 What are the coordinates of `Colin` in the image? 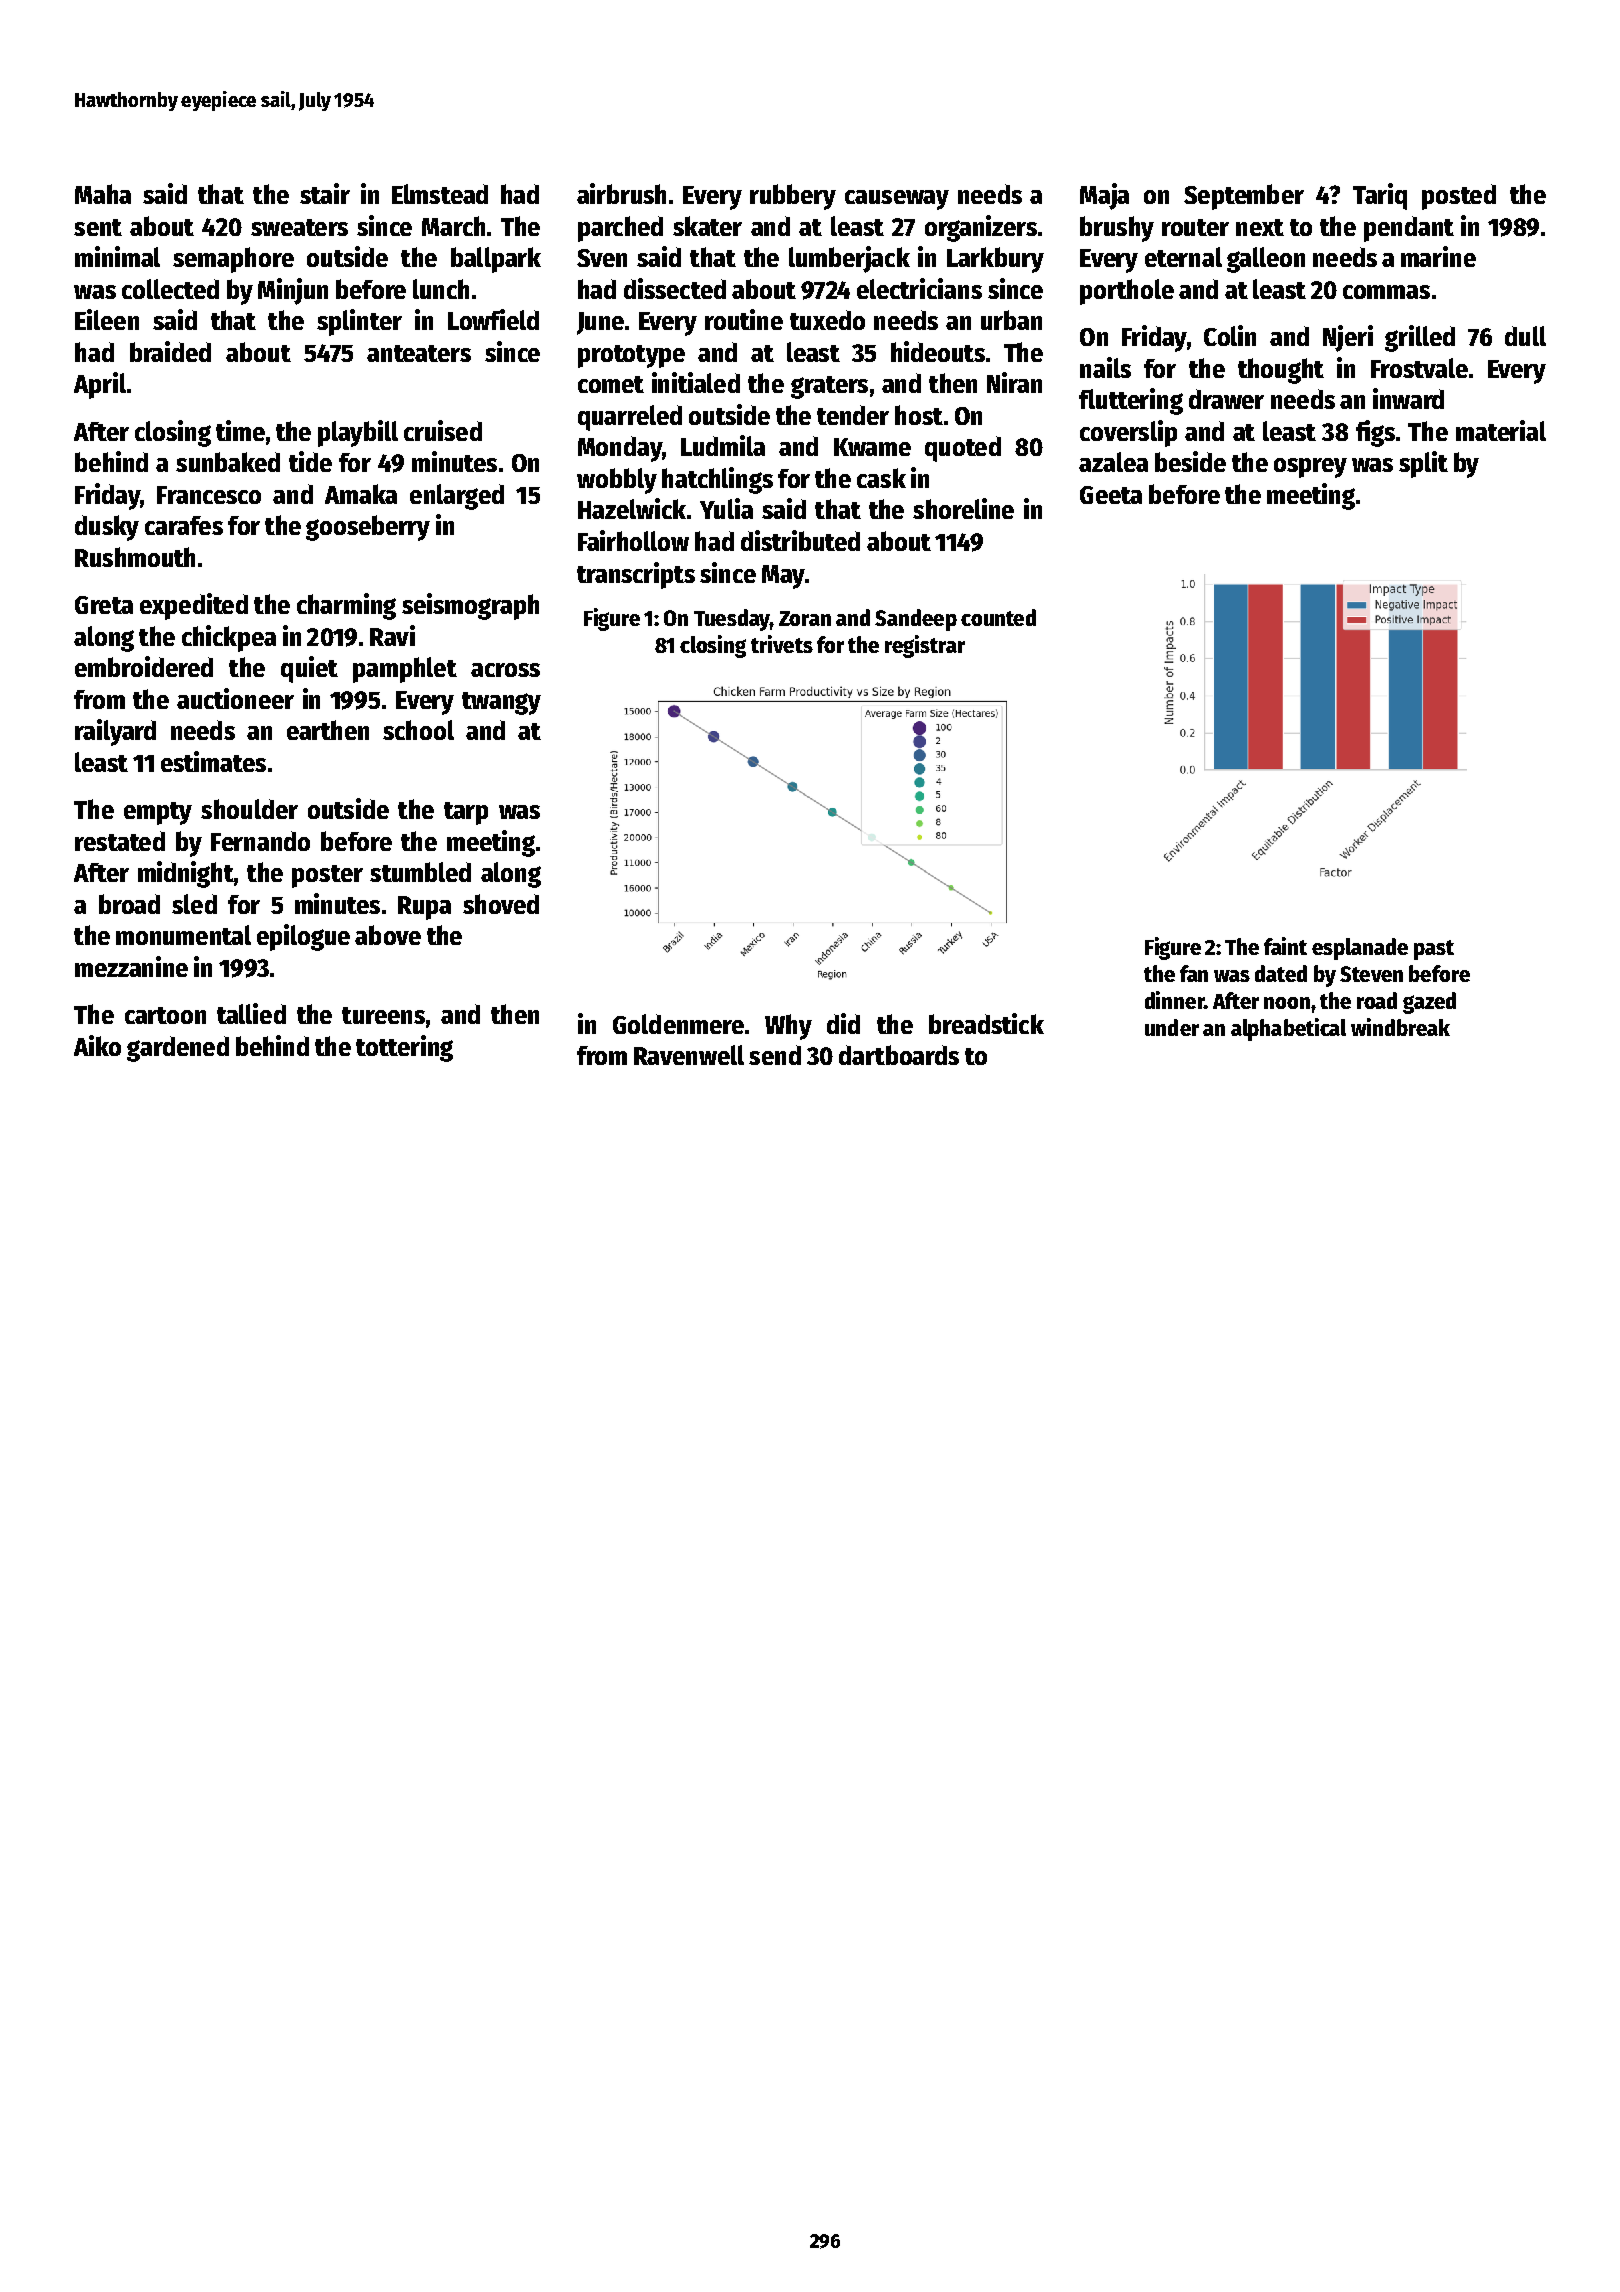 It's located at (1230, 335).
